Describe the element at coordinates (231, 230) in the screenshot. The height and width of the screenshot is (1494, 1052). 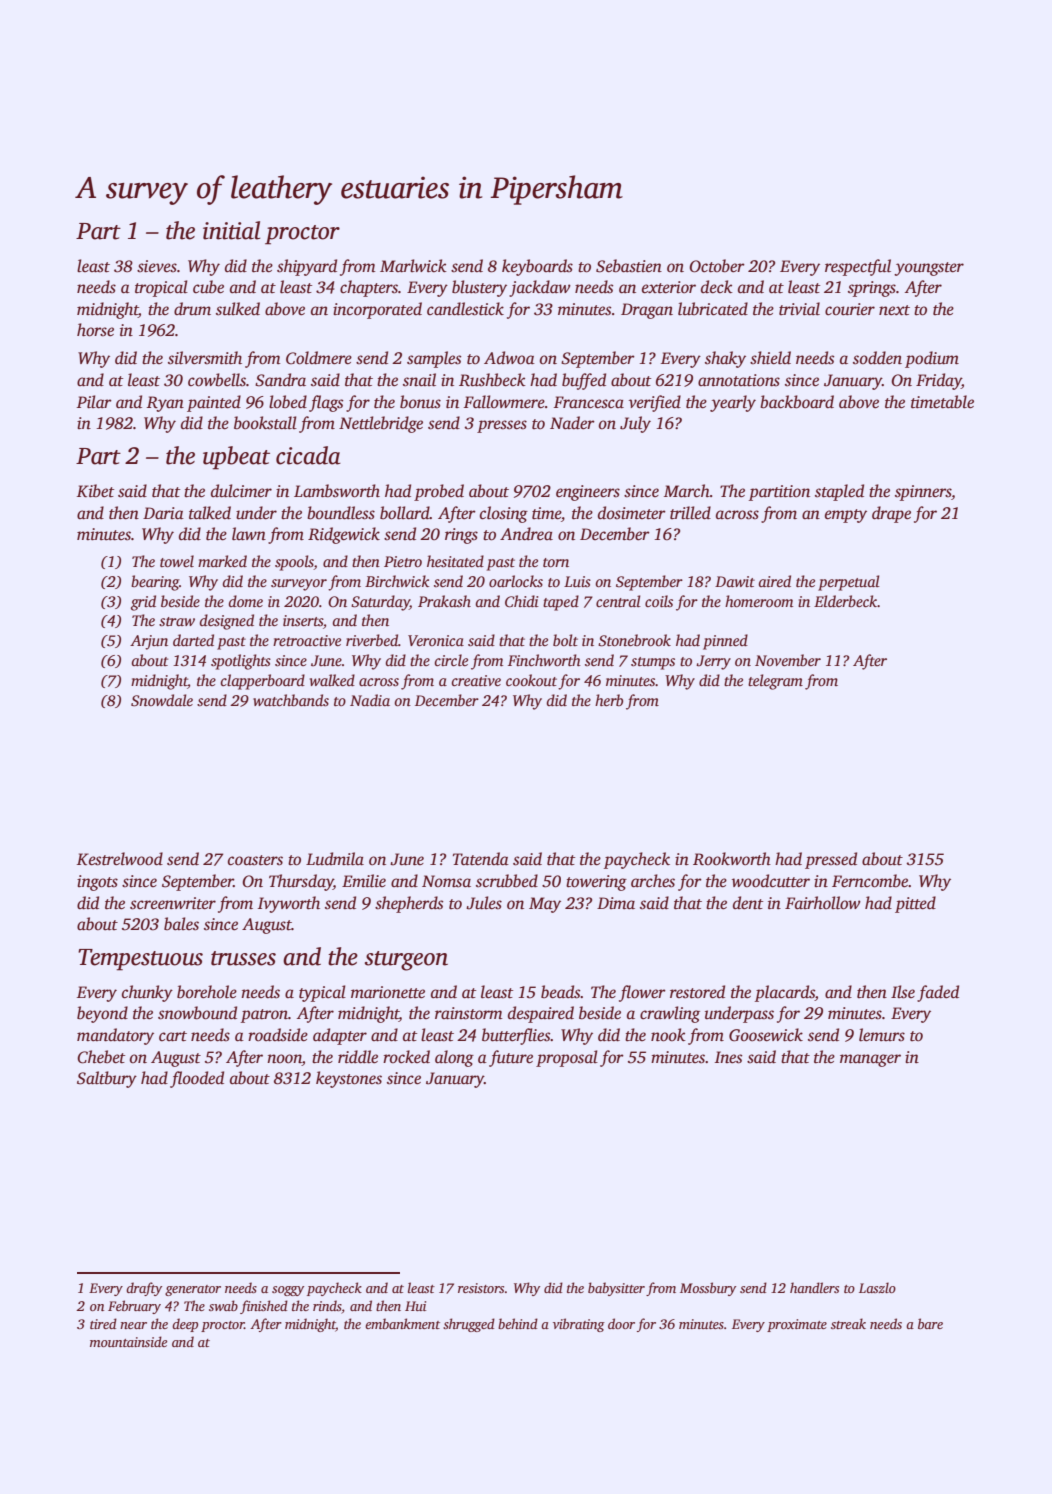
I see `initial` at that location.
